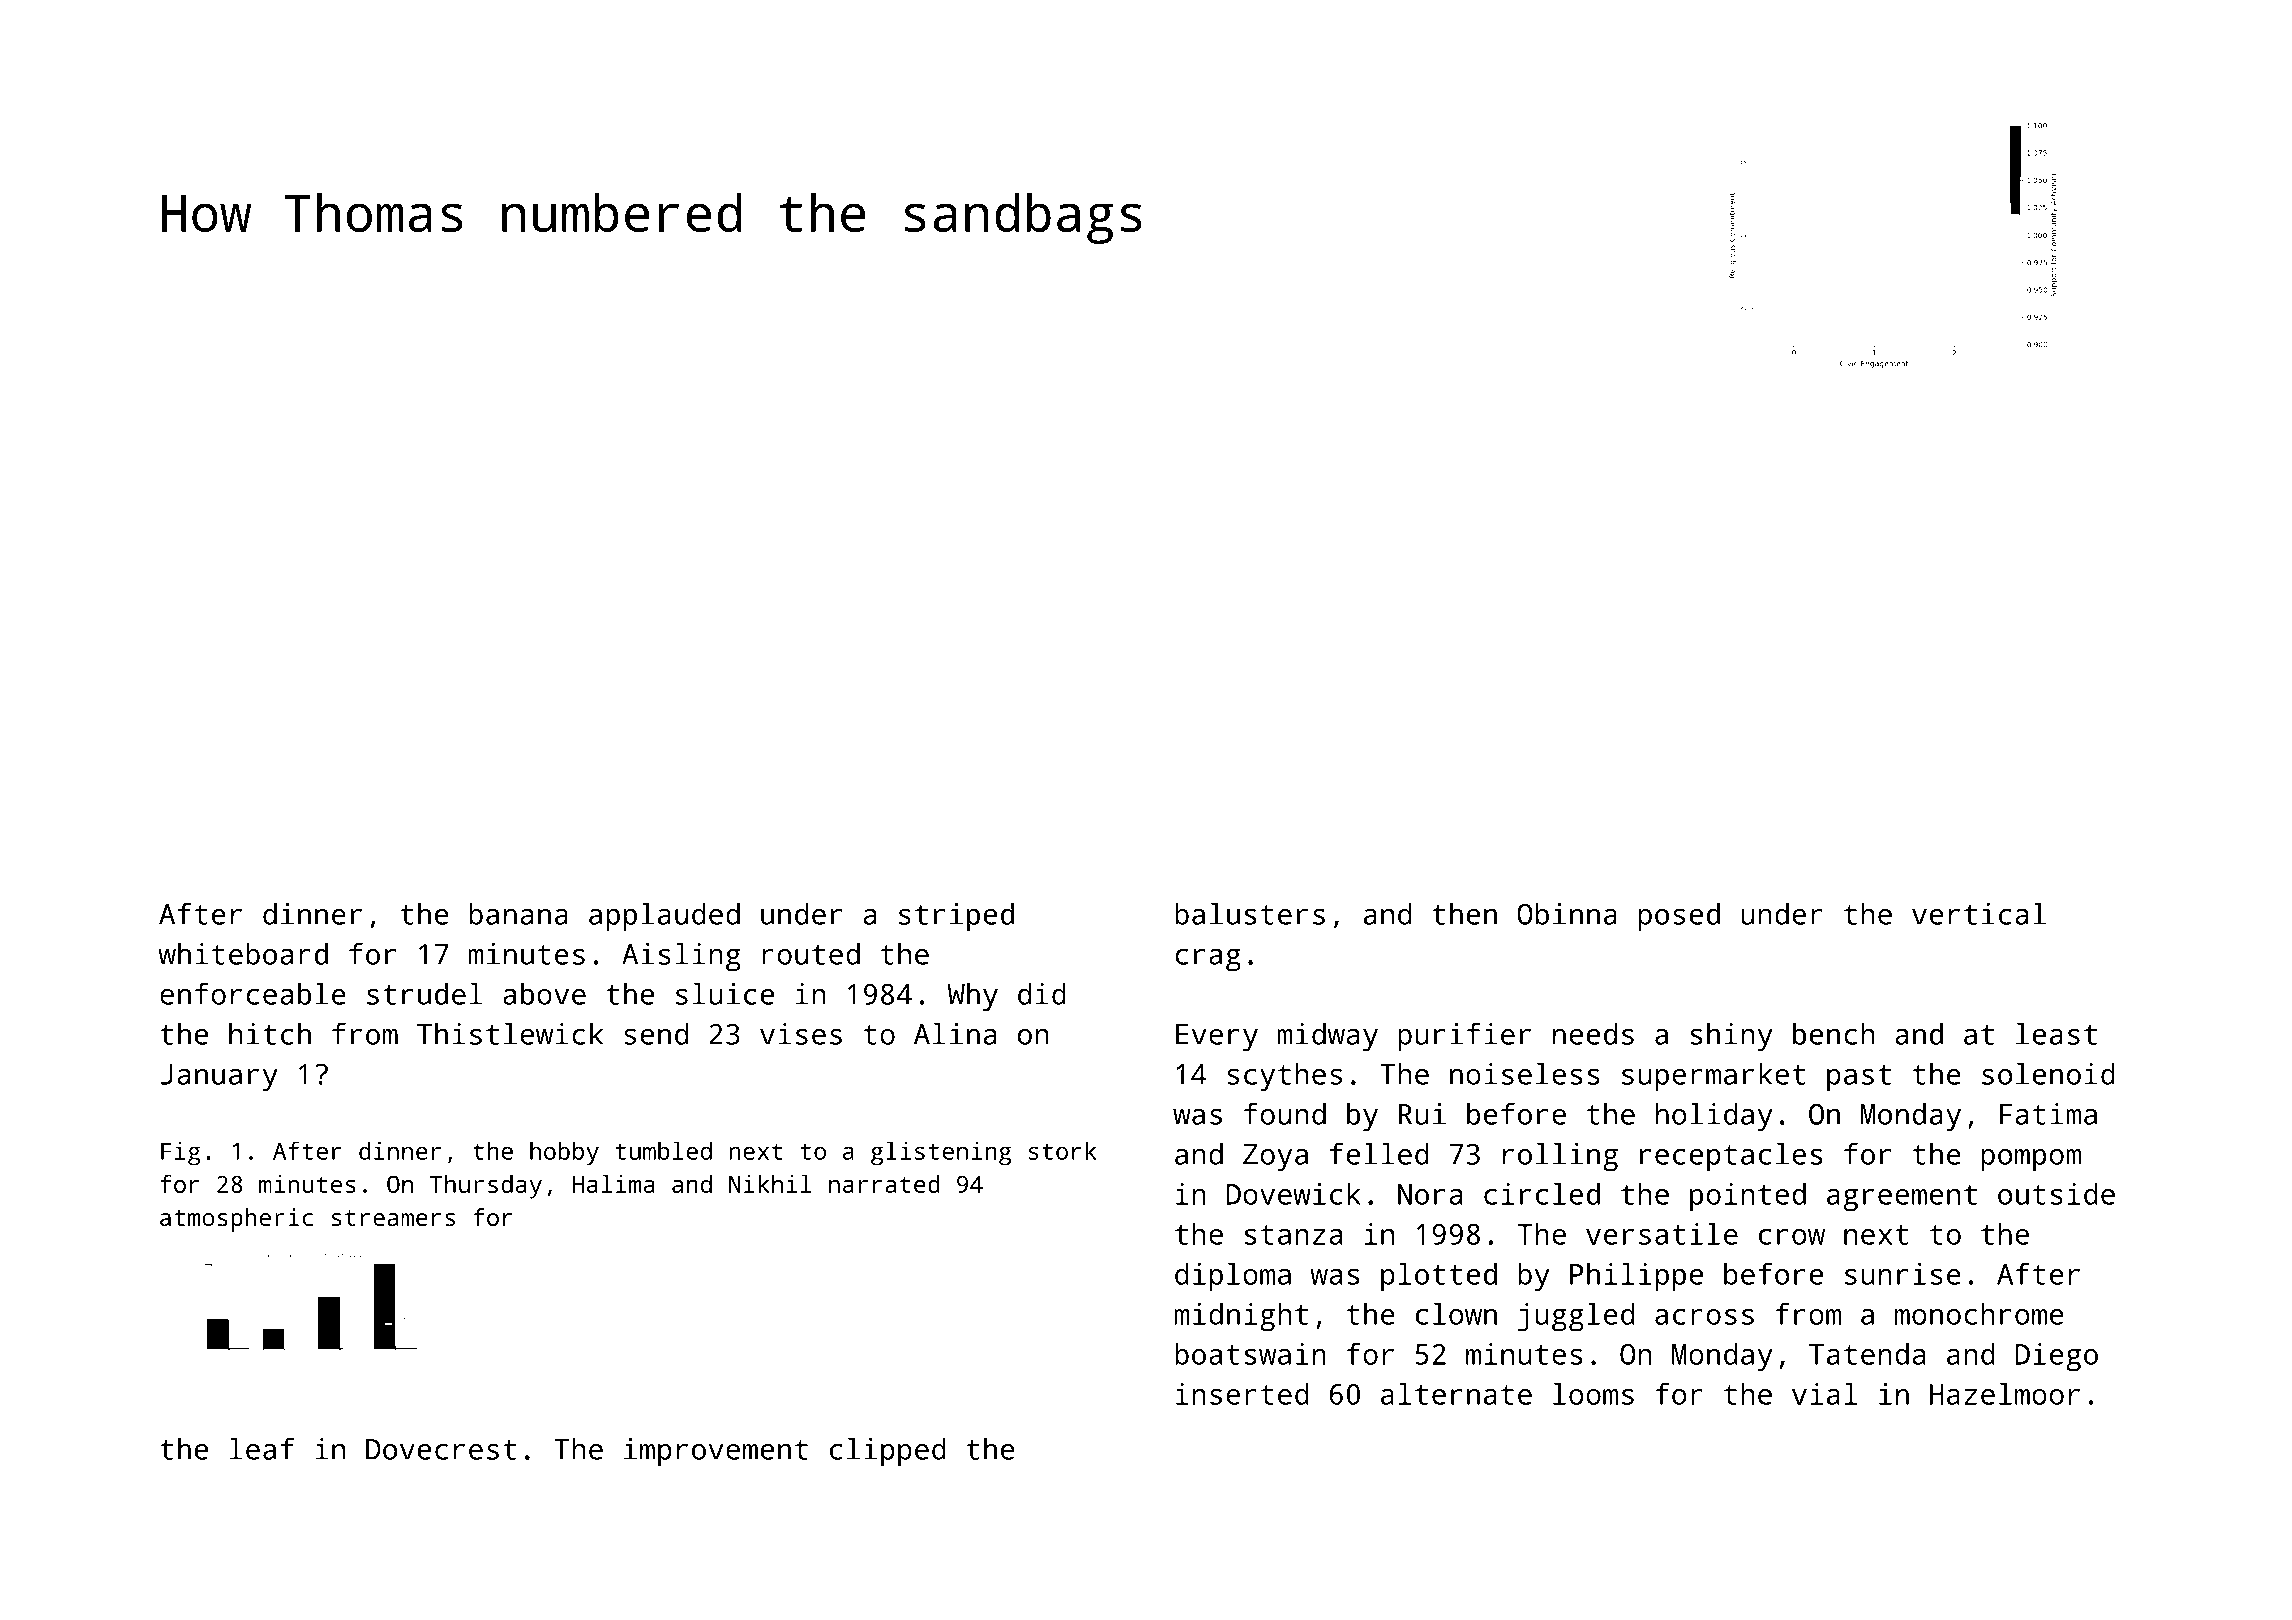  What do you see at coordinates (1233, 1277) in the screenshot?
I see `diploma` at bounding box center [1233, 1277].
